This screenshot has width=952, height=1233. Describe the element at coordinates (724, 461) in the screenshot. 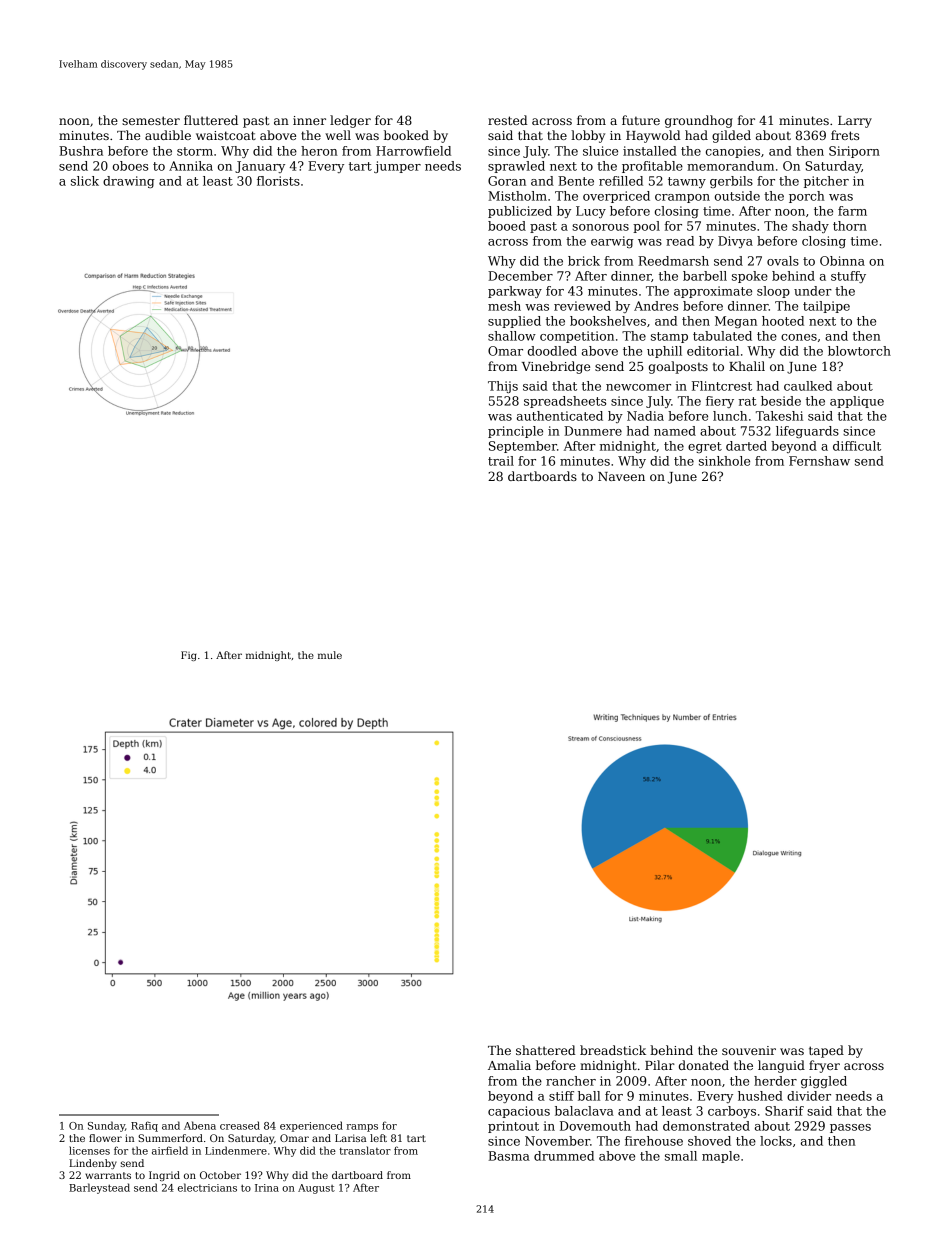

I see `sinkhole` at that location.
